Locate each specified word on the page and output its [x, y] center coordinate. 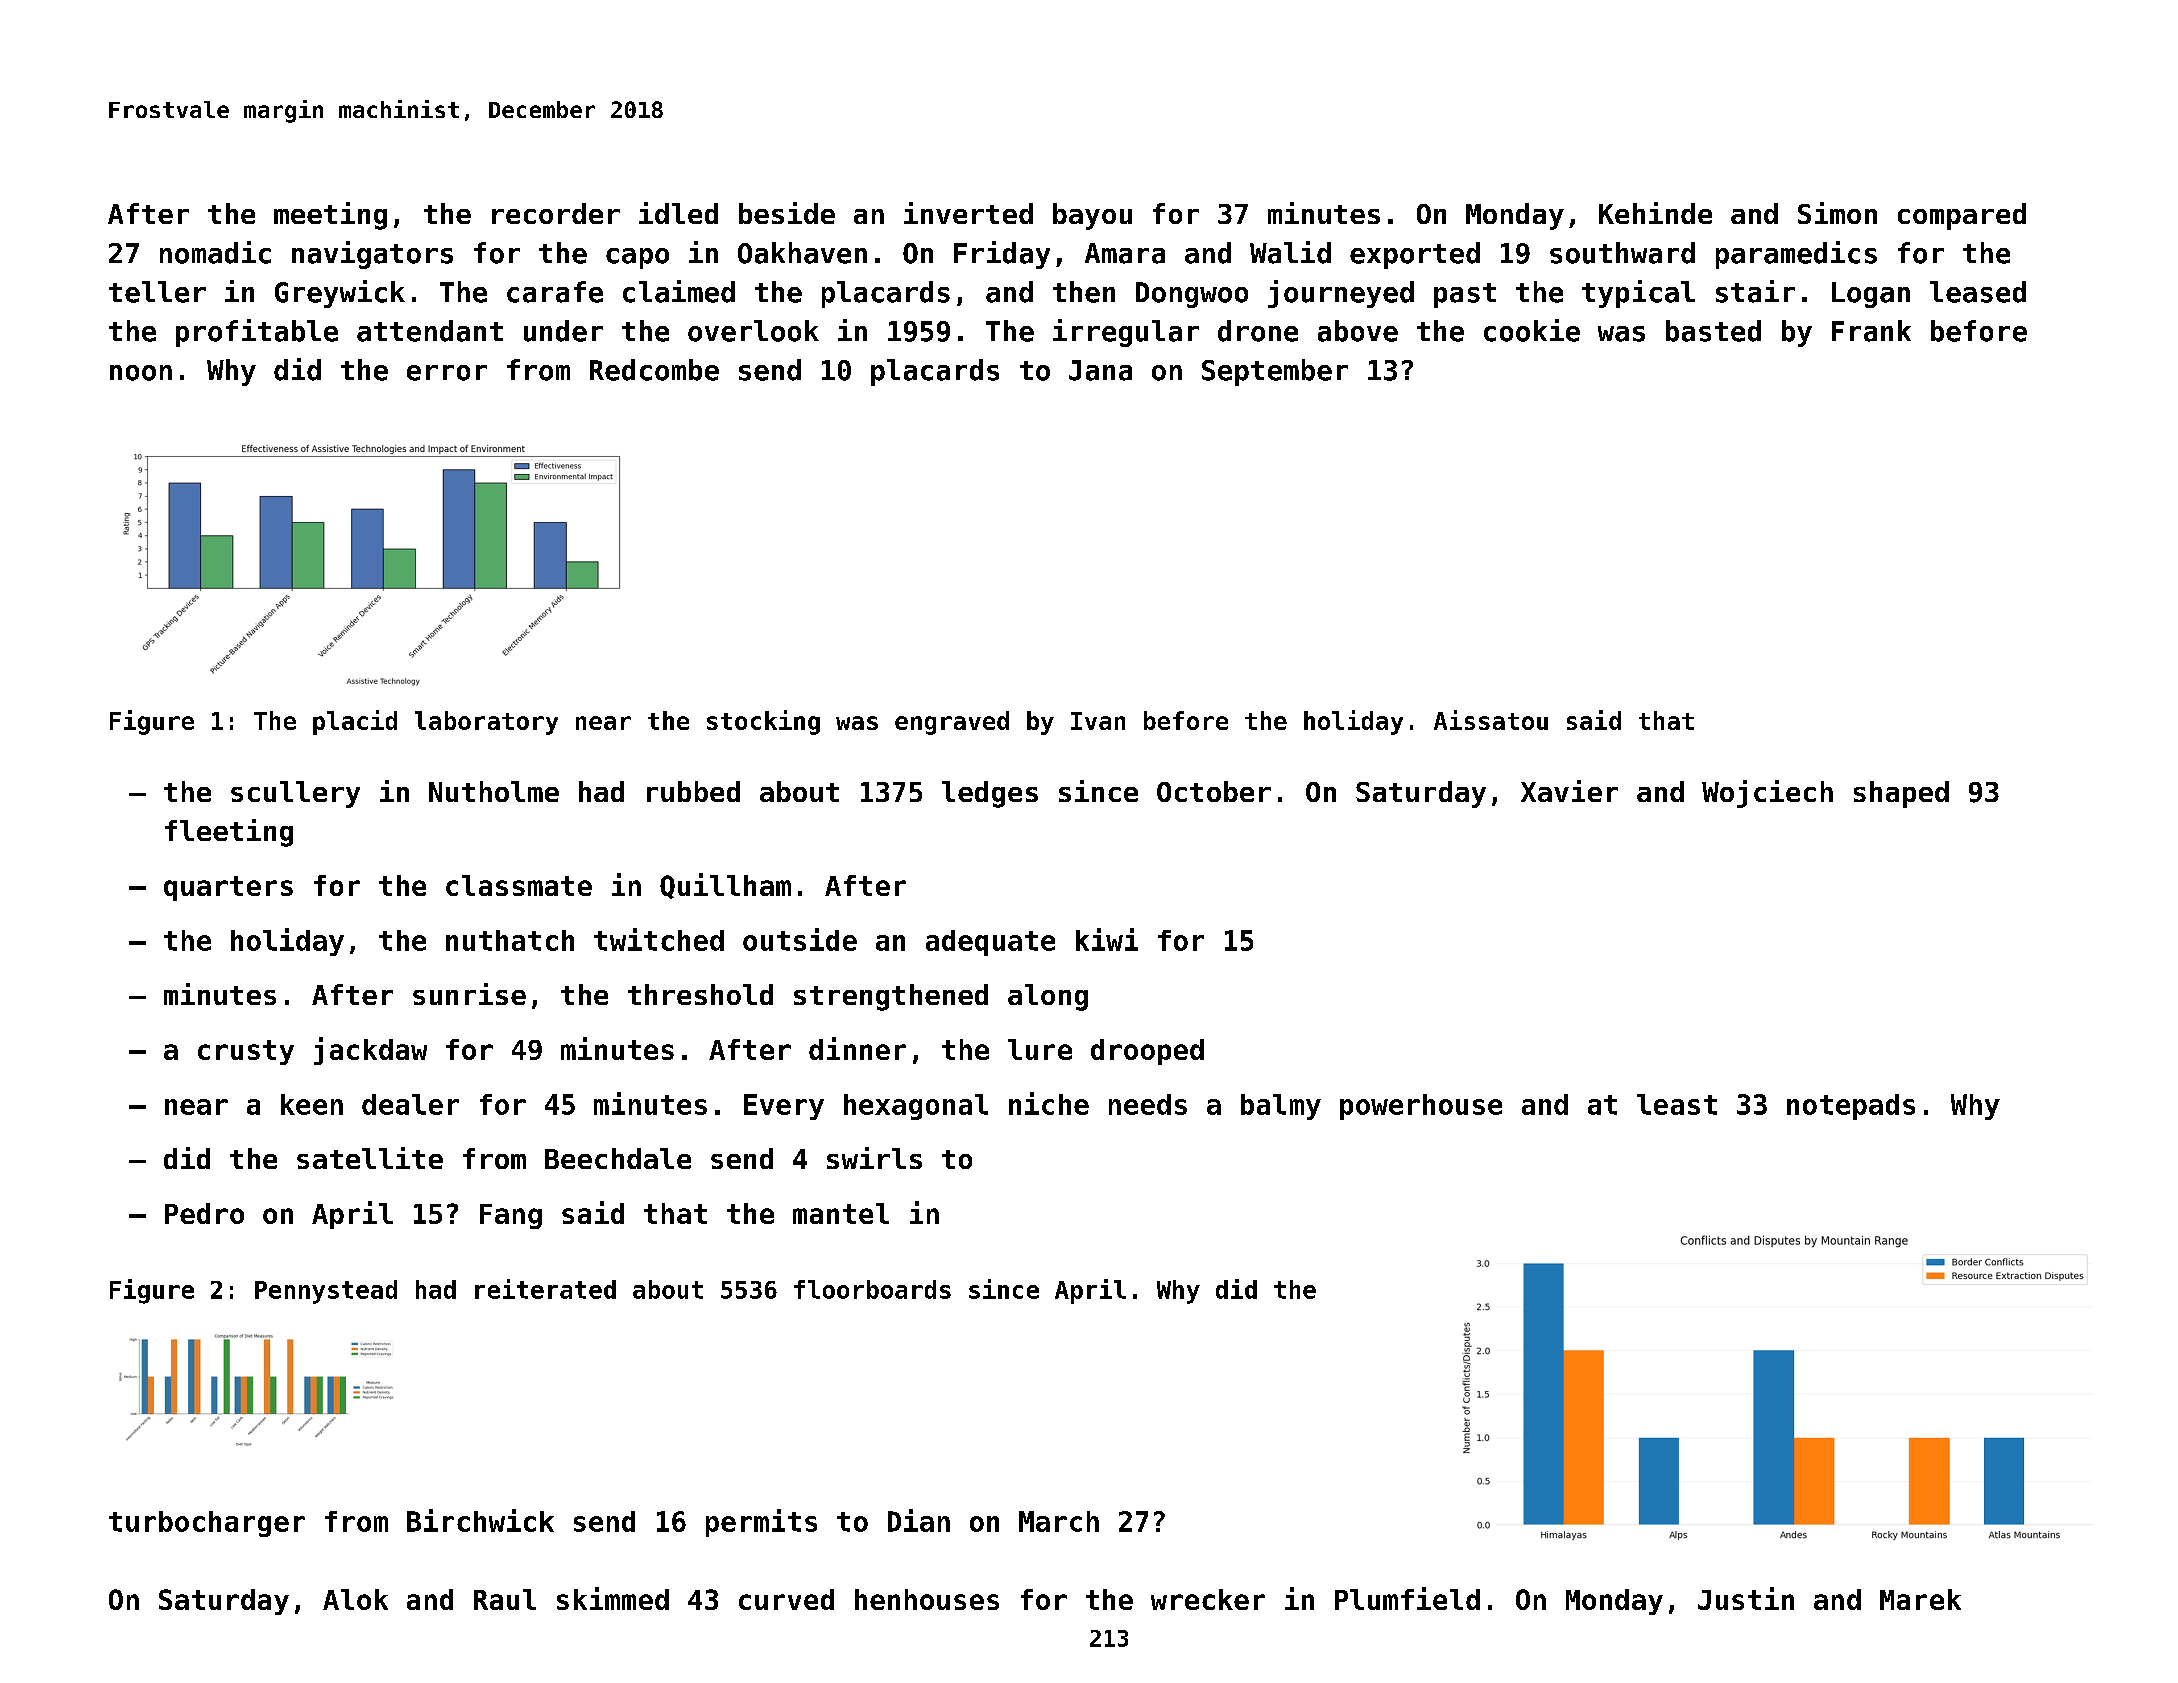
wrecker [1208, 1599]
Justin [1746, 1598]
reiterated [545, 1289]
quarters [228, 888]
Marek [1920, 1599]
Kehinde [1655, 213]
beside [787, 213]
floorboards [872, 1289]
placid [355, 722]
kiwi [1107, 939]
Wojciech [1767, 794]
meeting [330, 216]
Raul [505, 1599]
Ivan [1098, 721]
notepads [1851, 1107]
